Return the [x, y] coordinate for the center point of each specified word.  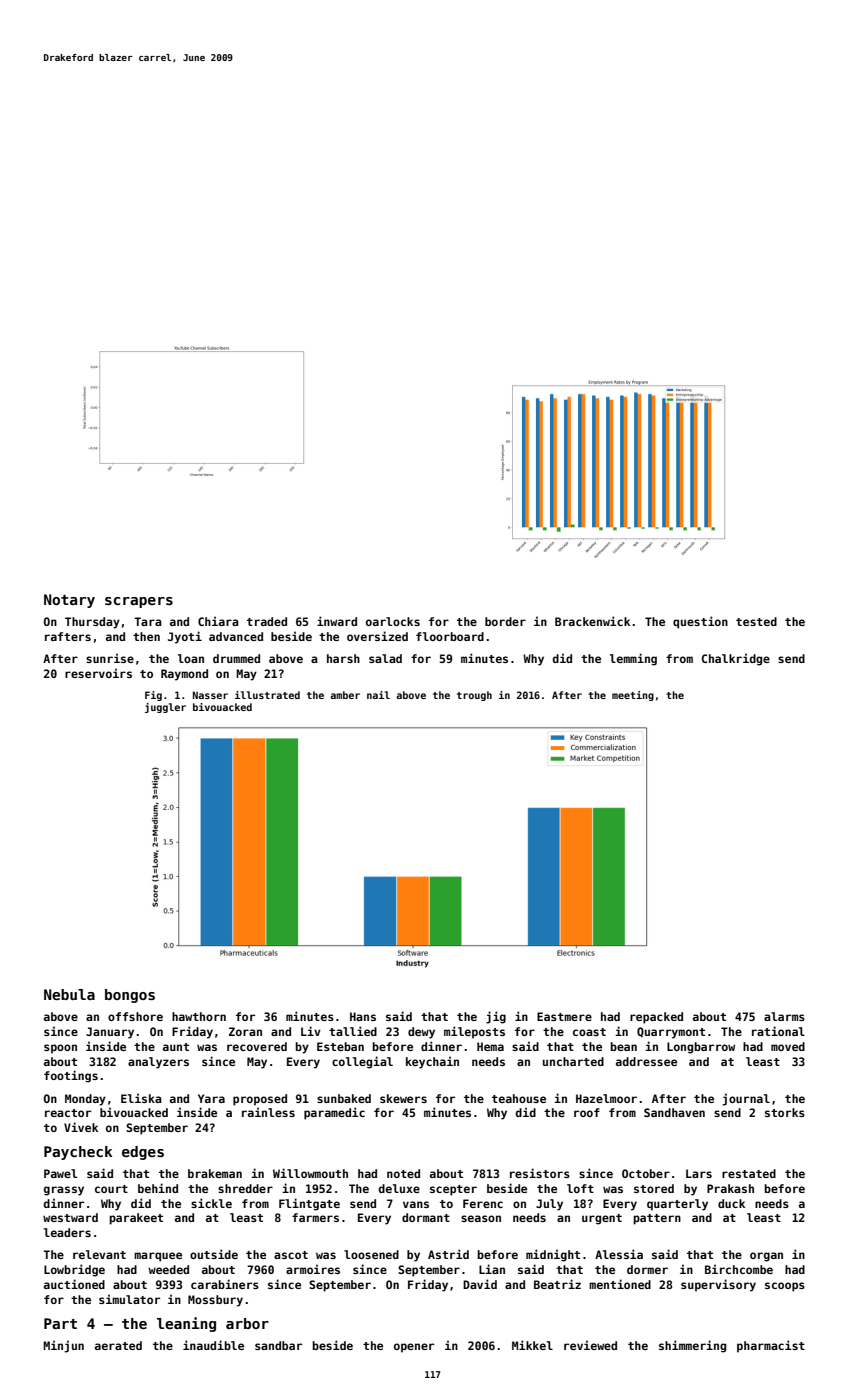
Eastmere [564, 1016]
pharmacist [771, 1346]
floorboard [450, 636]
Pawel [60, 1173]
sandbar [278, 1345]
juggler [165, 708]
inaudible [213, 1345]
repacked [656, 1018]
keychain [432, 1062]
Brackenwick [592, 621]
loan [191, 658]
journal [746, 1099]
